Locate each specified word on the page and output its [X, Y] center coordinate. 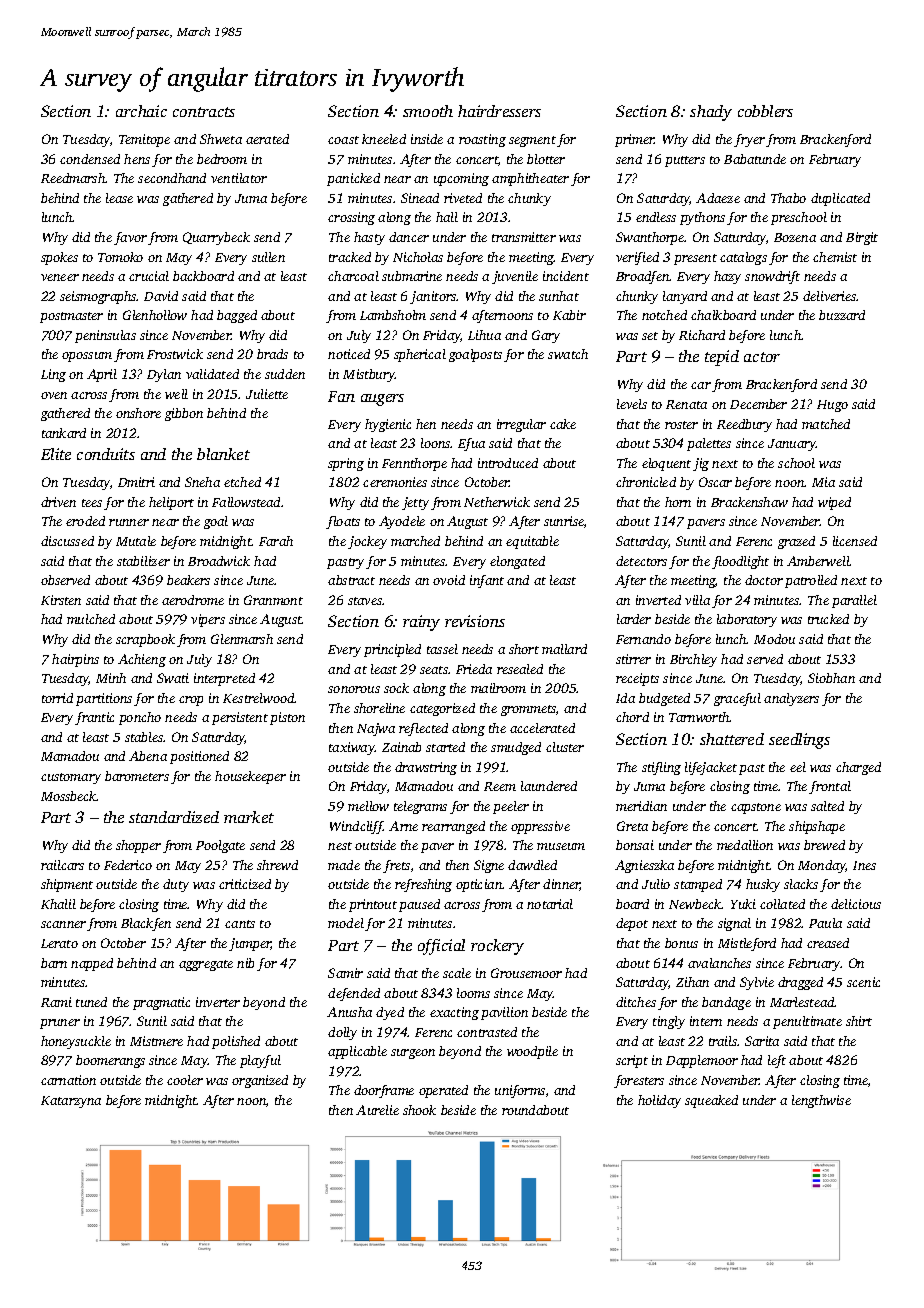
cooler [185, 1080]
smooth [428, 111]
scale [457, 973]
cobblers [765, 111]
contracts [204, 112]
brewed [824, 845]
